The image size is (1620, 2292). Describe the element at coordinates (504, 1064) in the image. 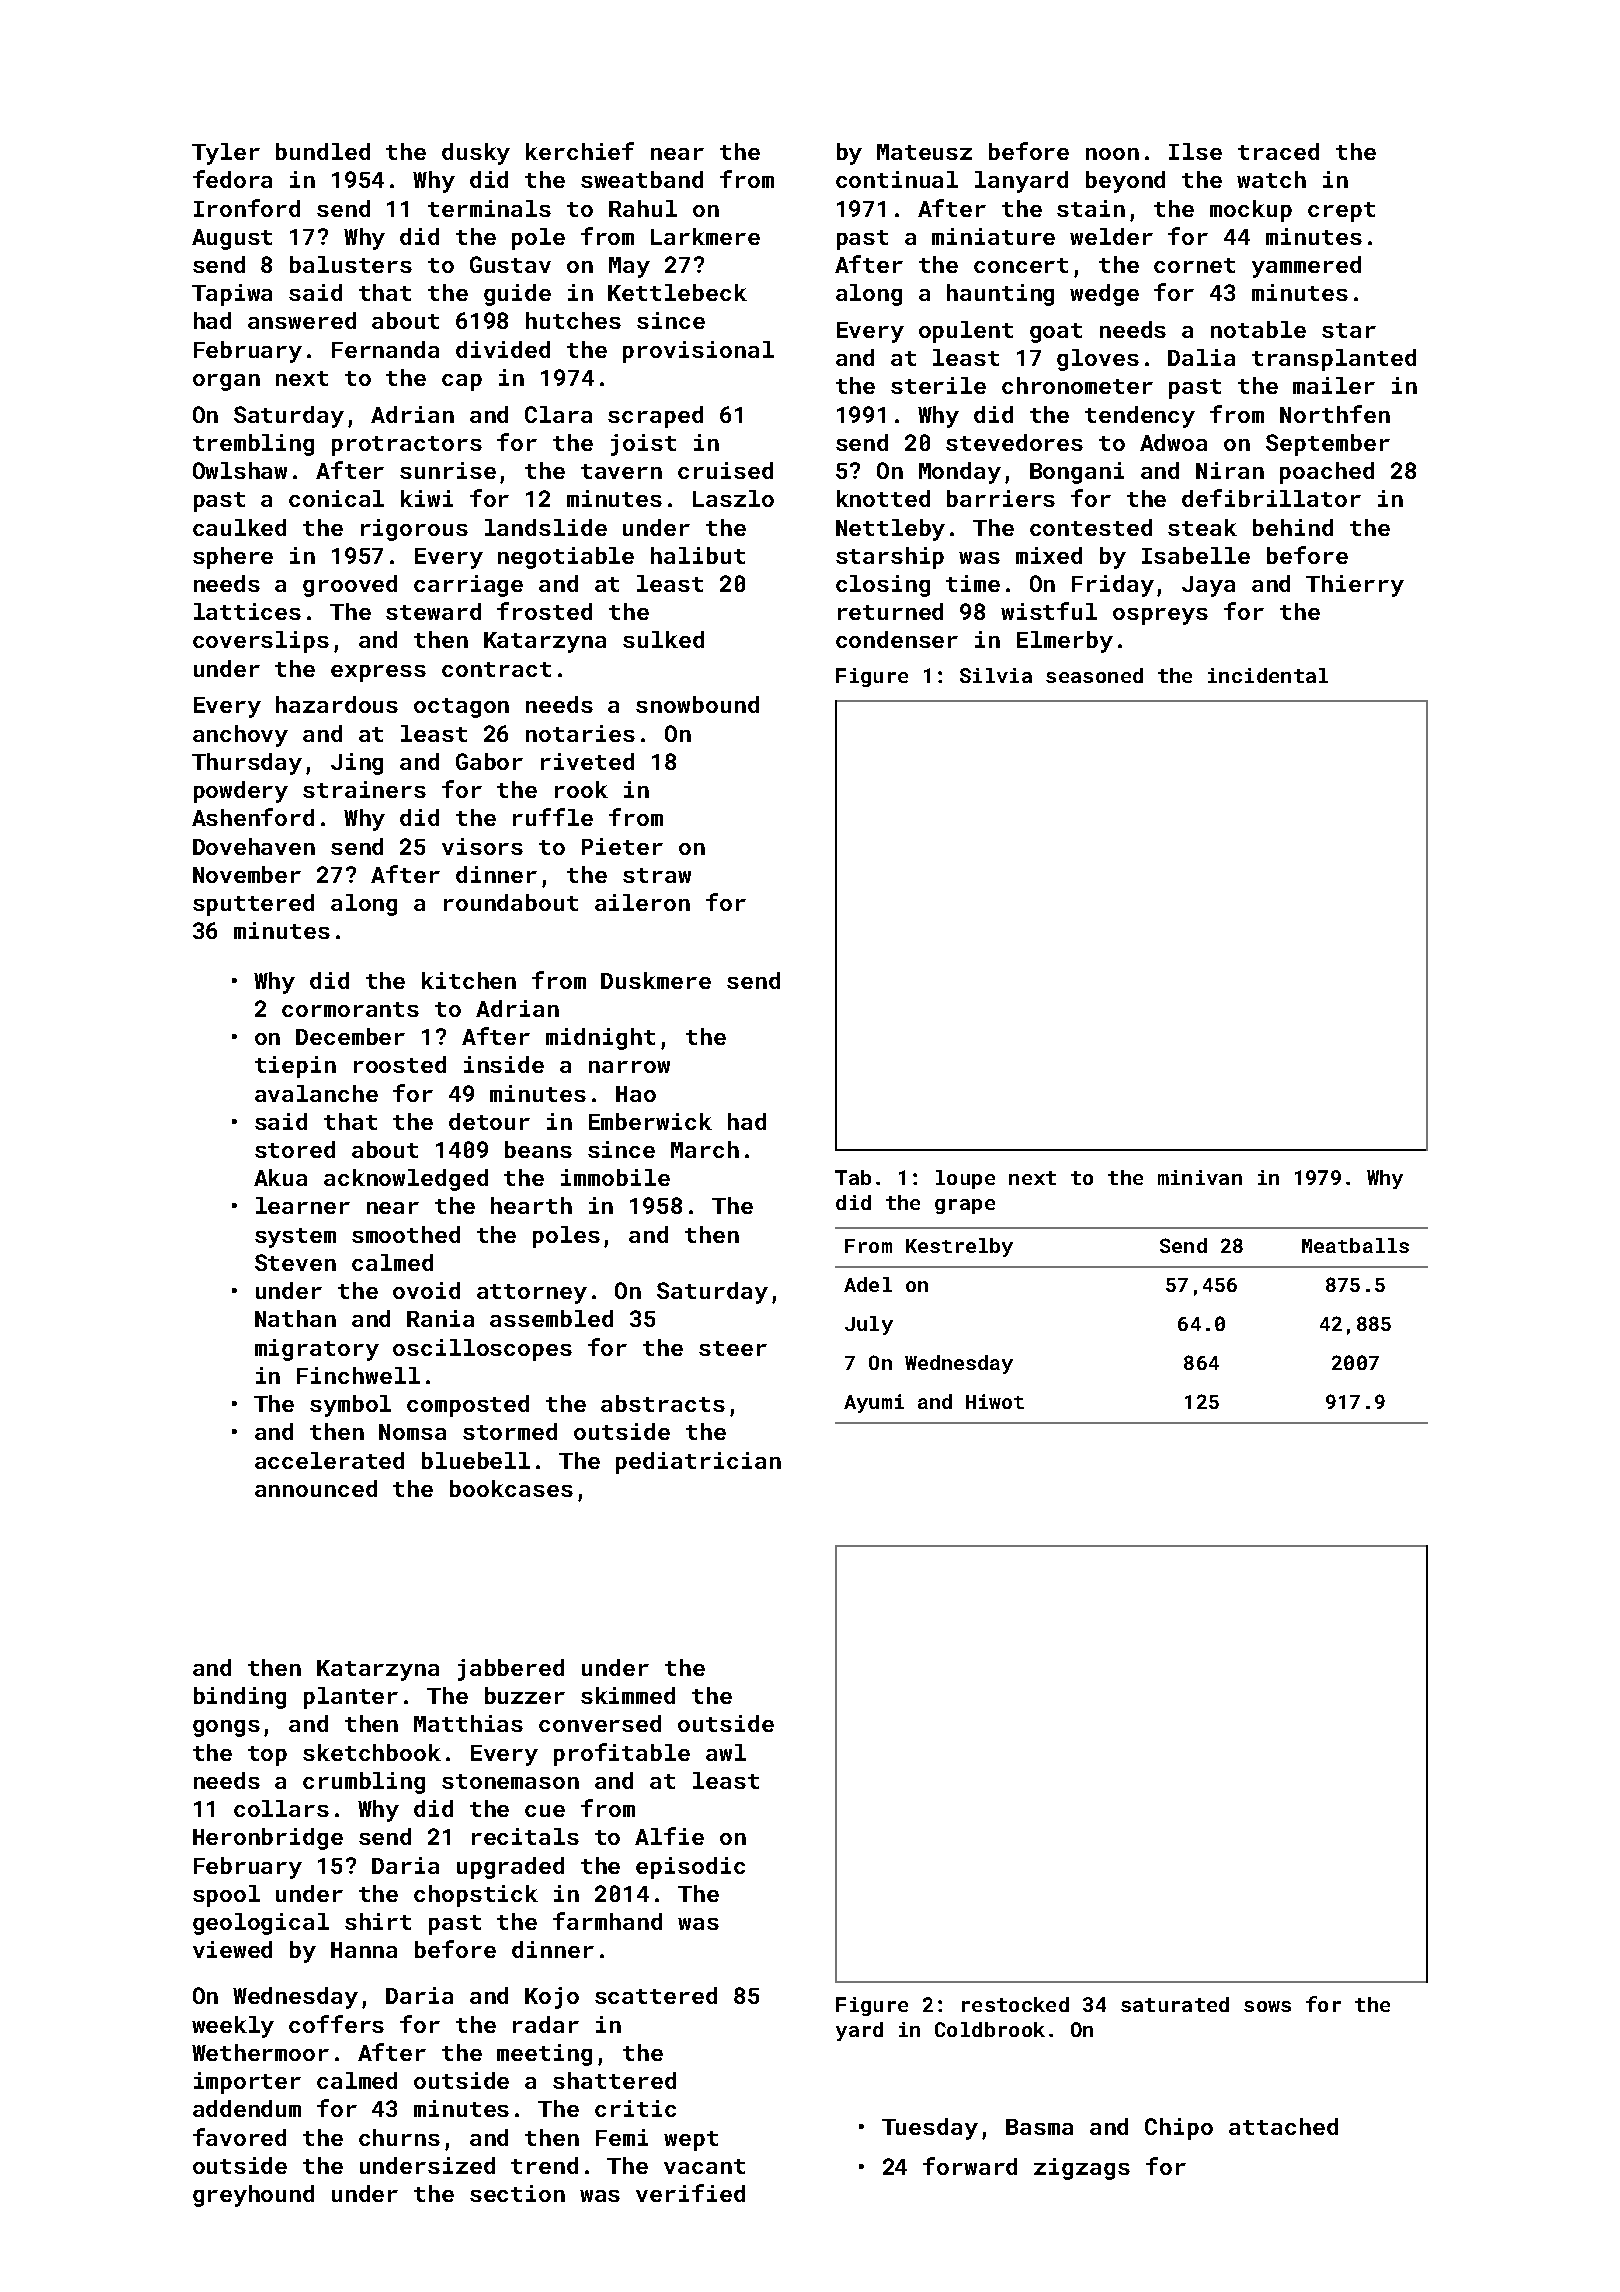

I see `inside` at that location.
